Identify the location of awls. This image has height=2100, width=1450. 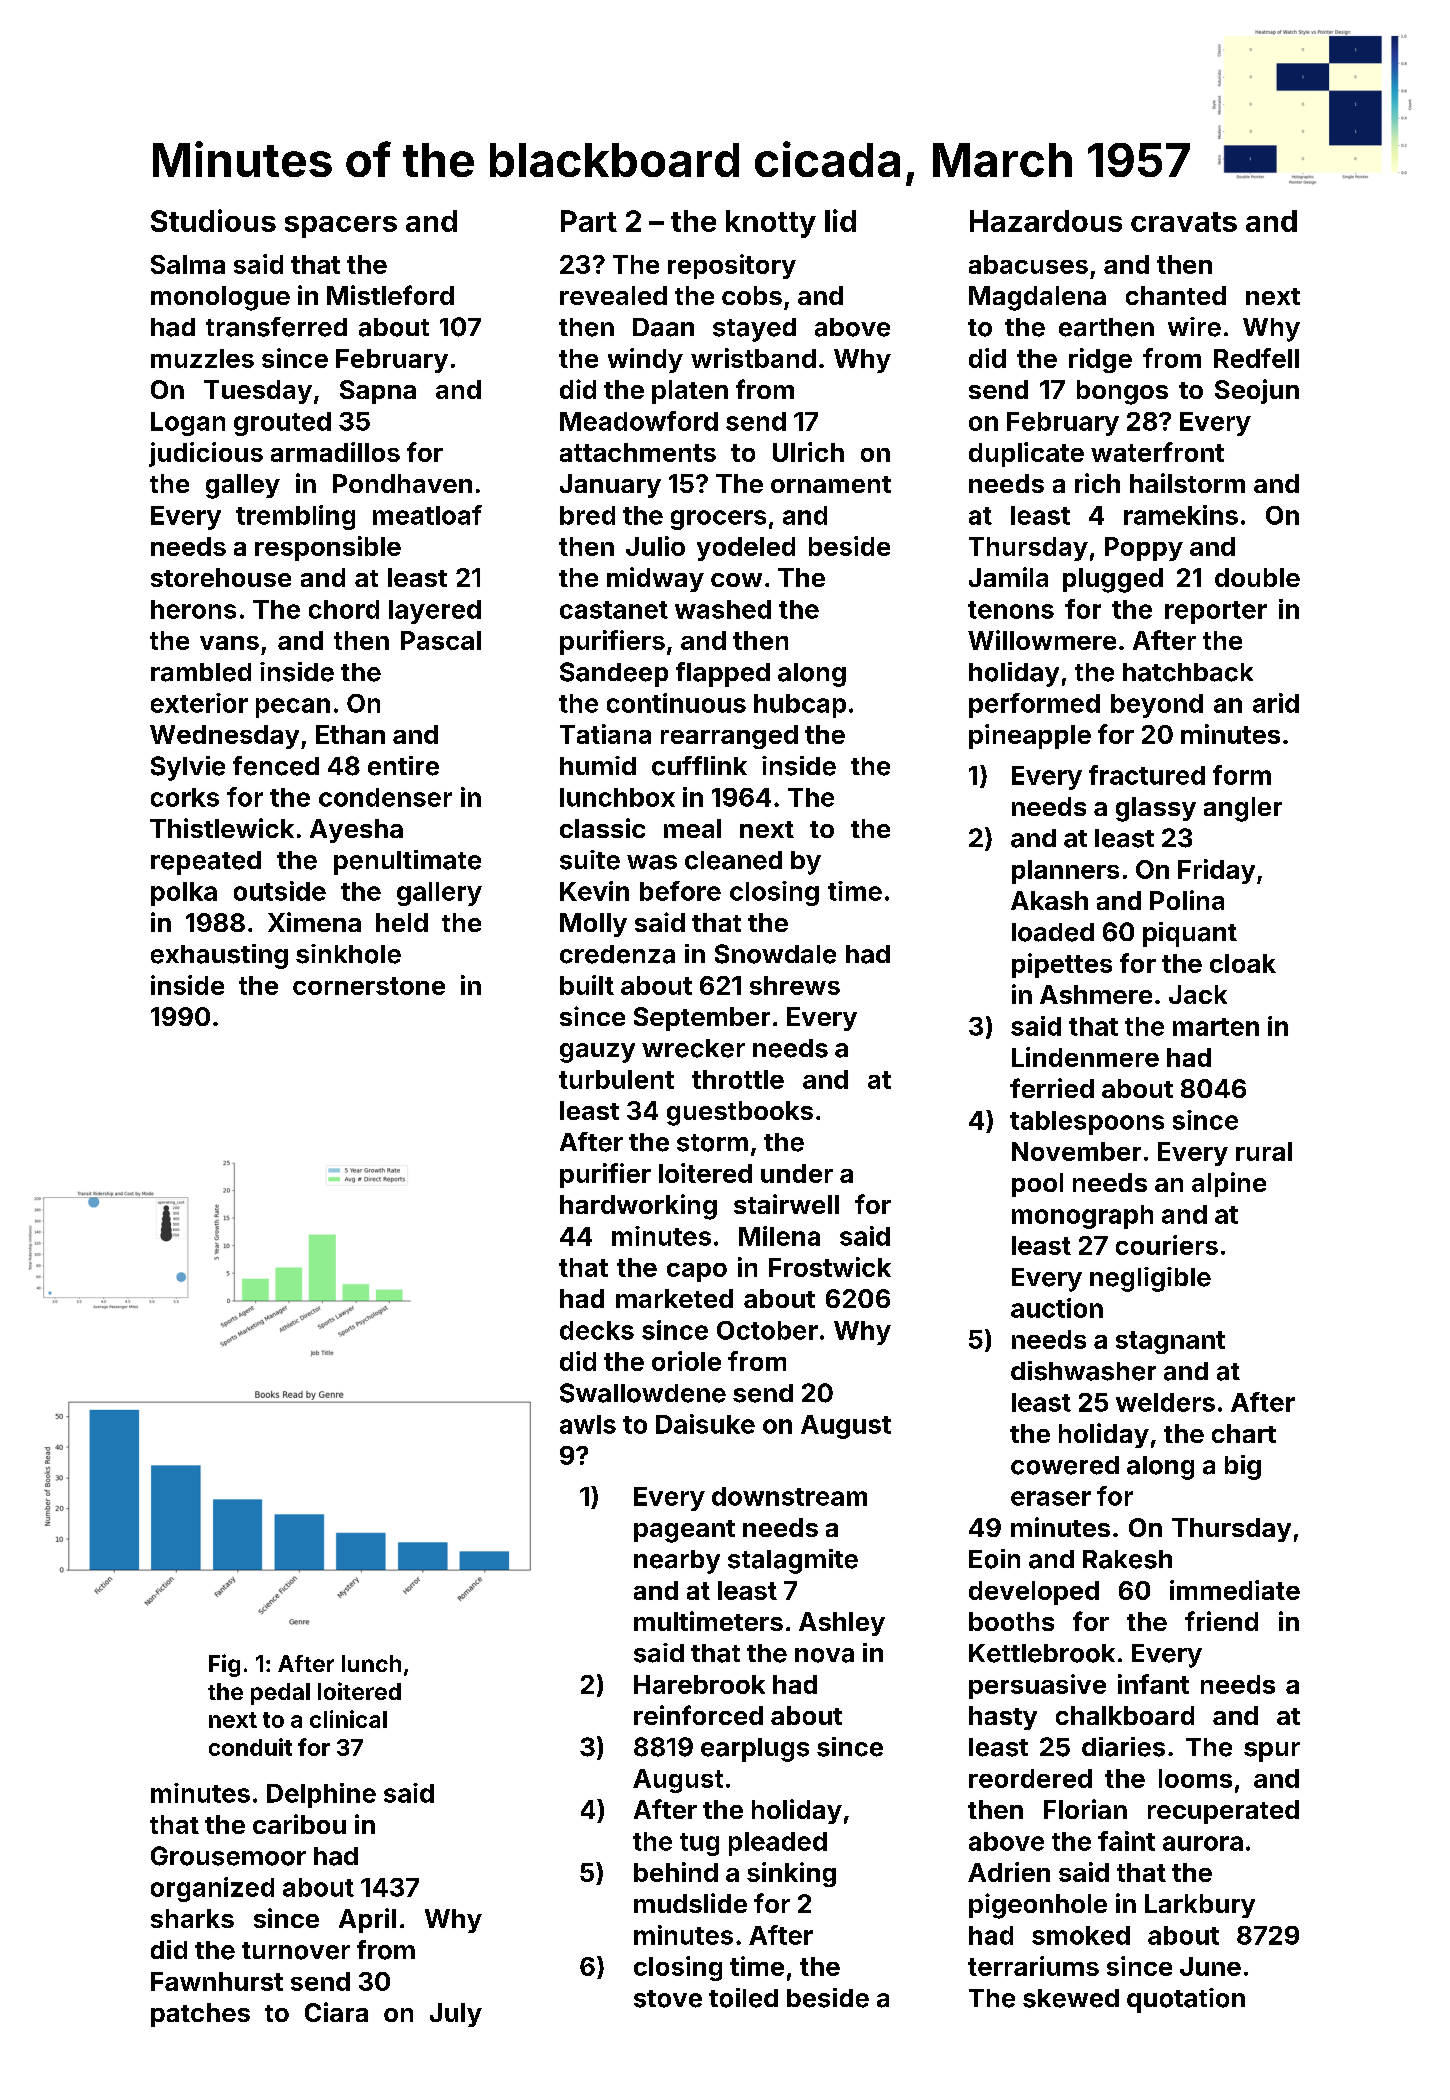
(588, 1424).
